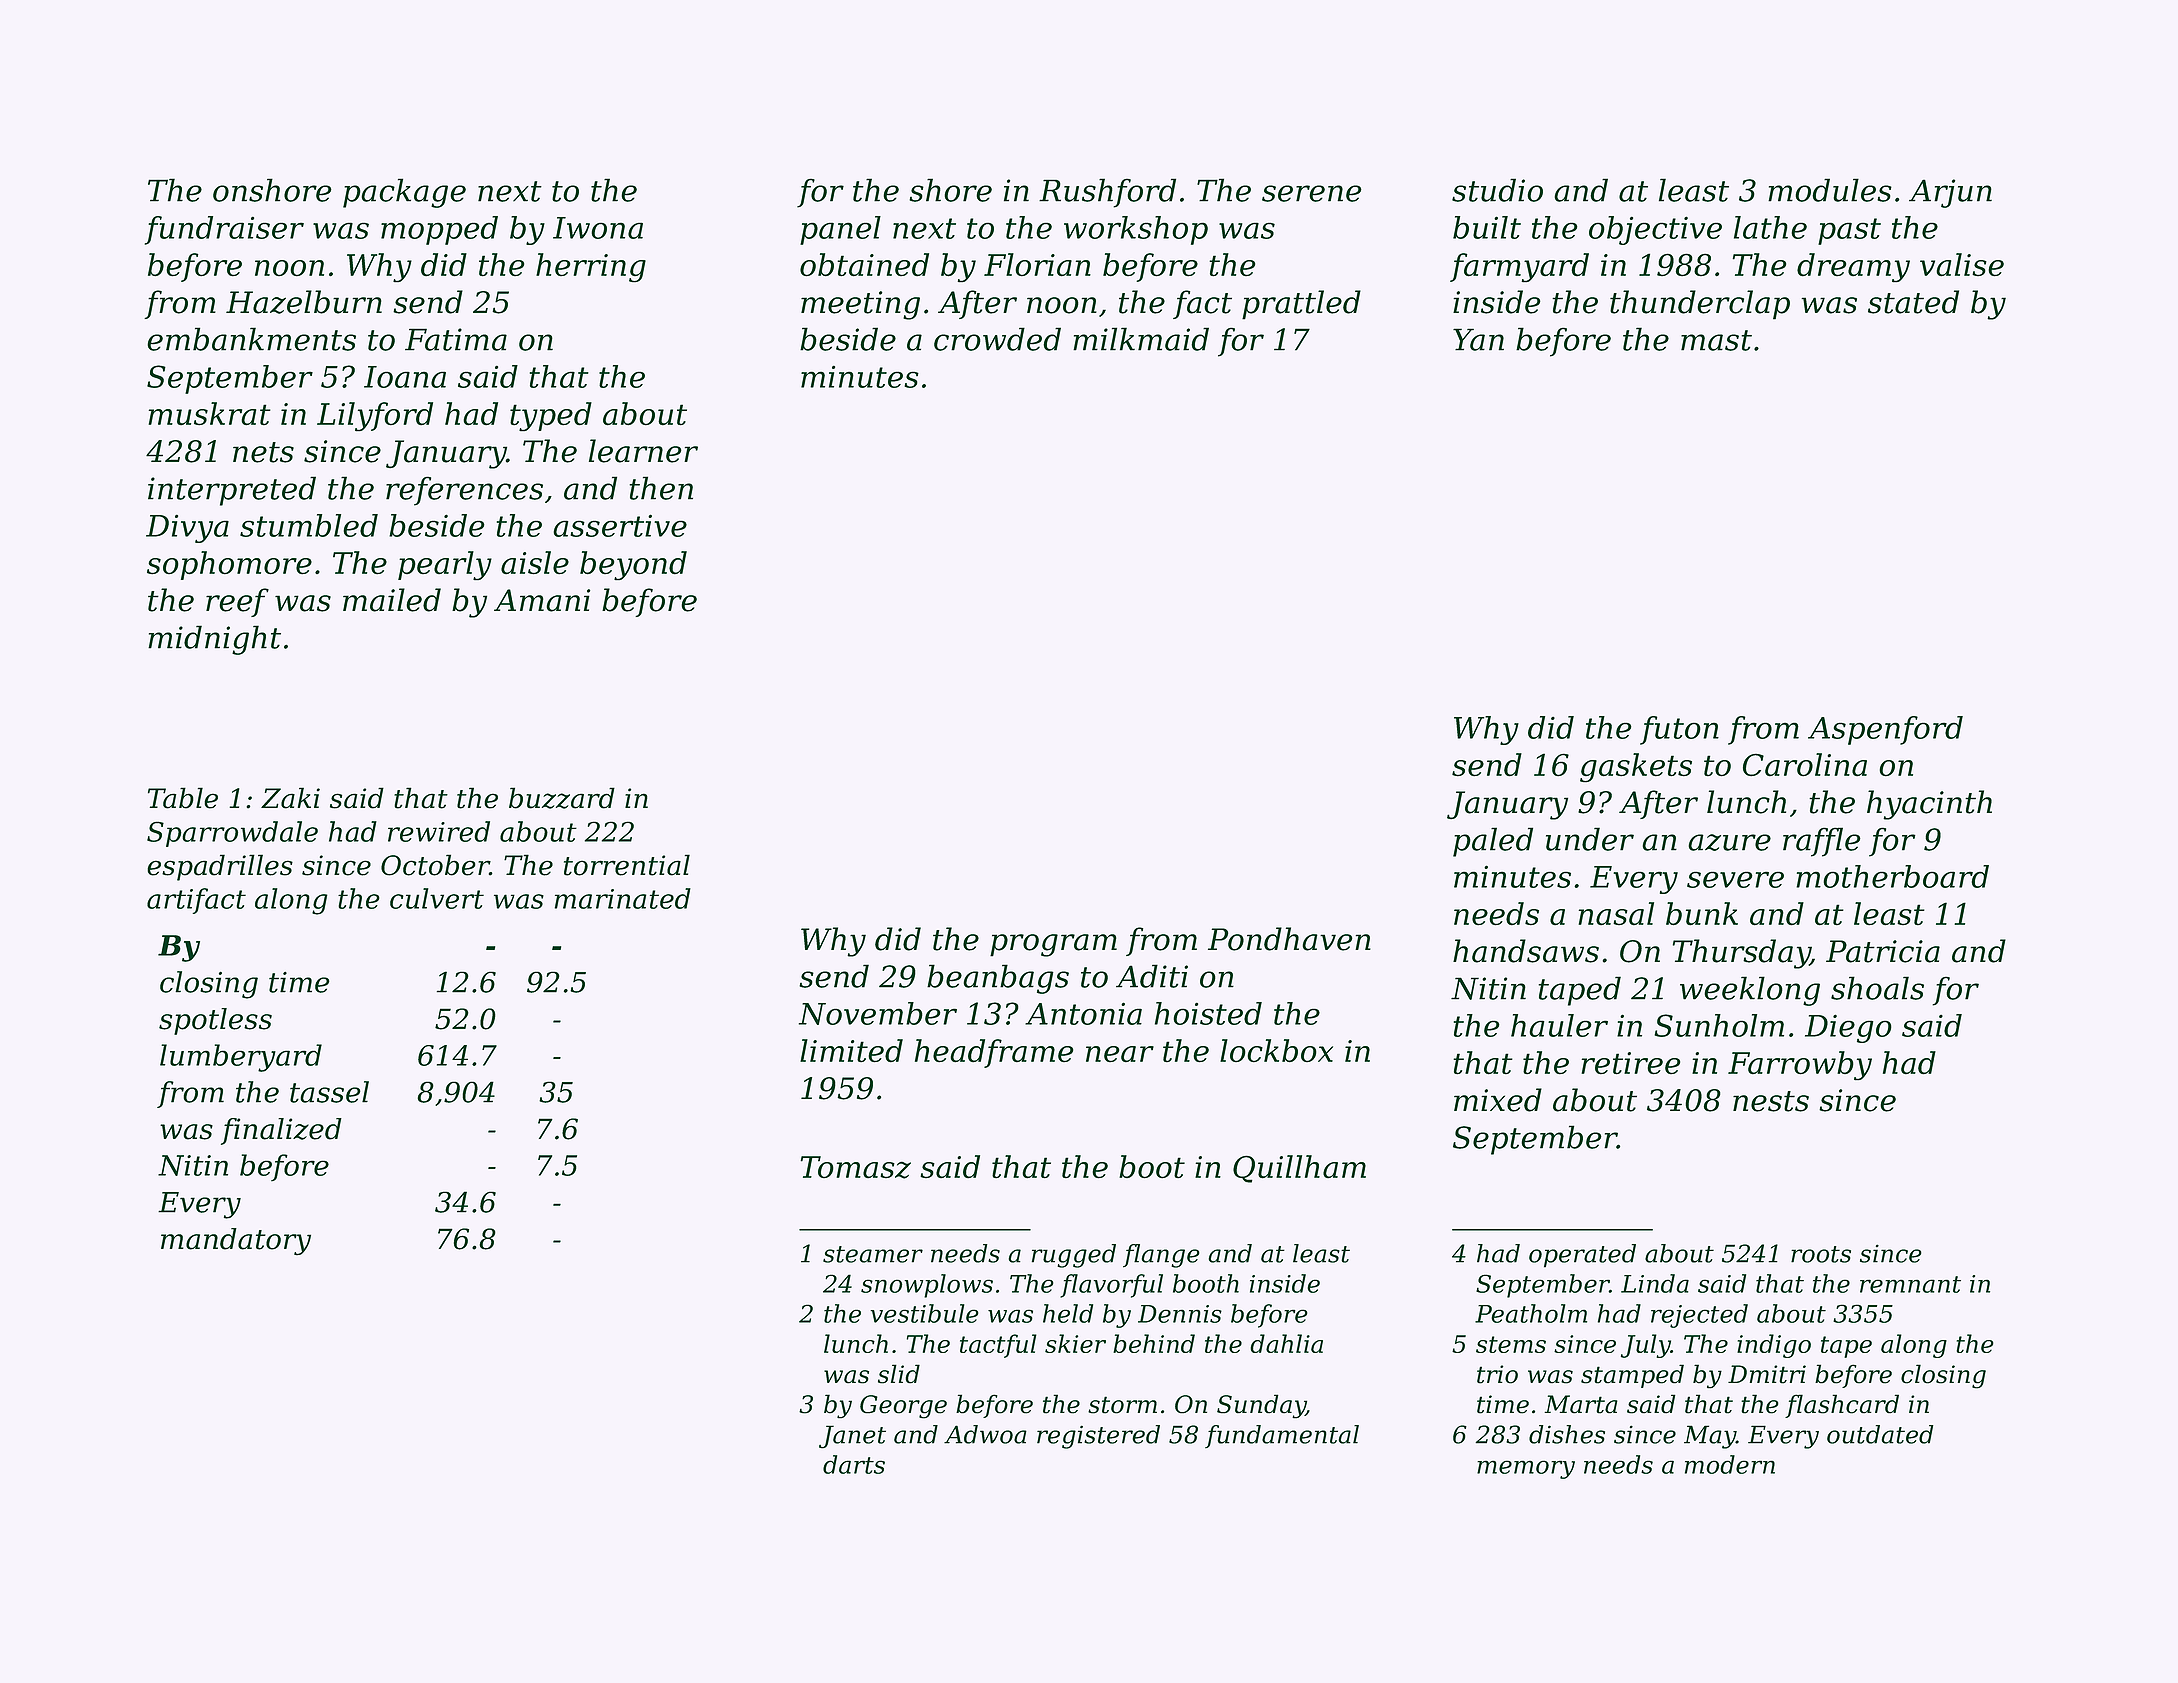  Describe the element at coordinates (1950, 193) in the screenshot. I see `Arjun` at that location.
